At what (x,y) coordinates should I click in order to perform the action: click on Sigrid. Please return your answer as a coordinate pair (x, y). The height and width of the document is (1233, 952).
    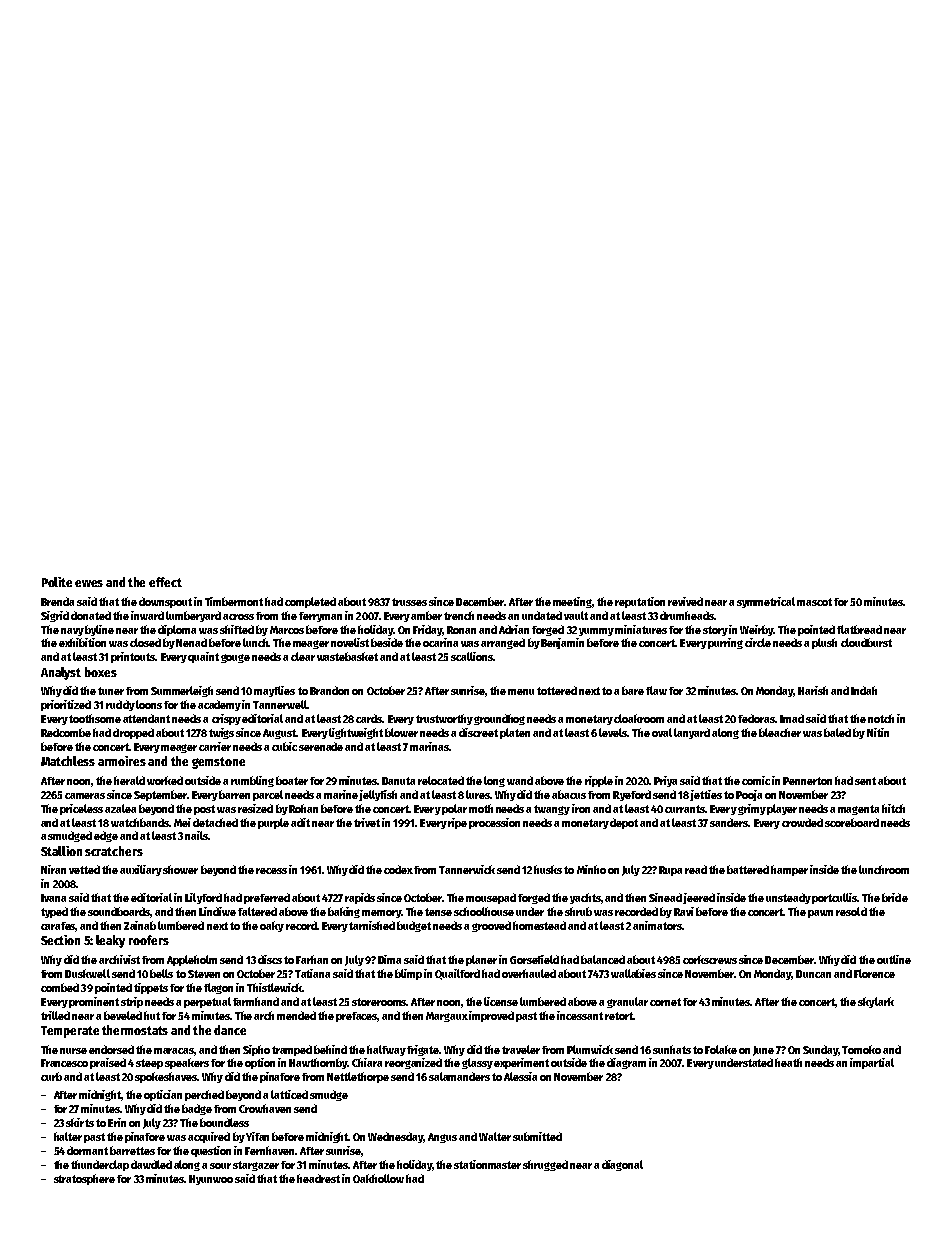
    Looking at the image, I should click on (55, 616).
